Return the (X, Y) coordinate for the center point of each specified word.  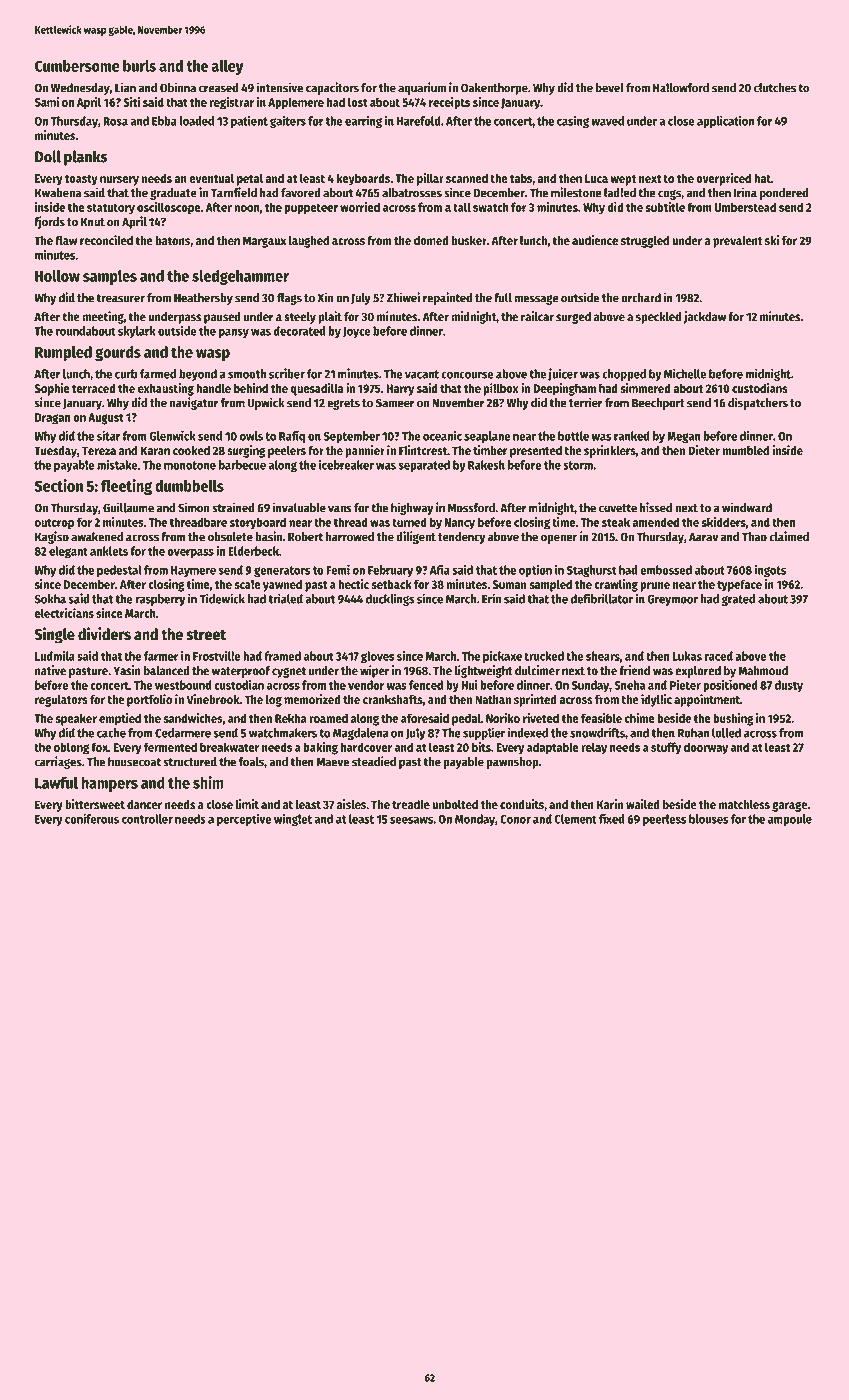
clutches (775, 88)
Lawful (56, 782)
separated (424, 466)
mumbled (745, 450)
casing (573, 122)
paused (222, 318)
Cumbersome (77, 66)
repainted (448, 298)
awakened (97, 537)
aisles (351, 804)
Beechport (658, 404)
